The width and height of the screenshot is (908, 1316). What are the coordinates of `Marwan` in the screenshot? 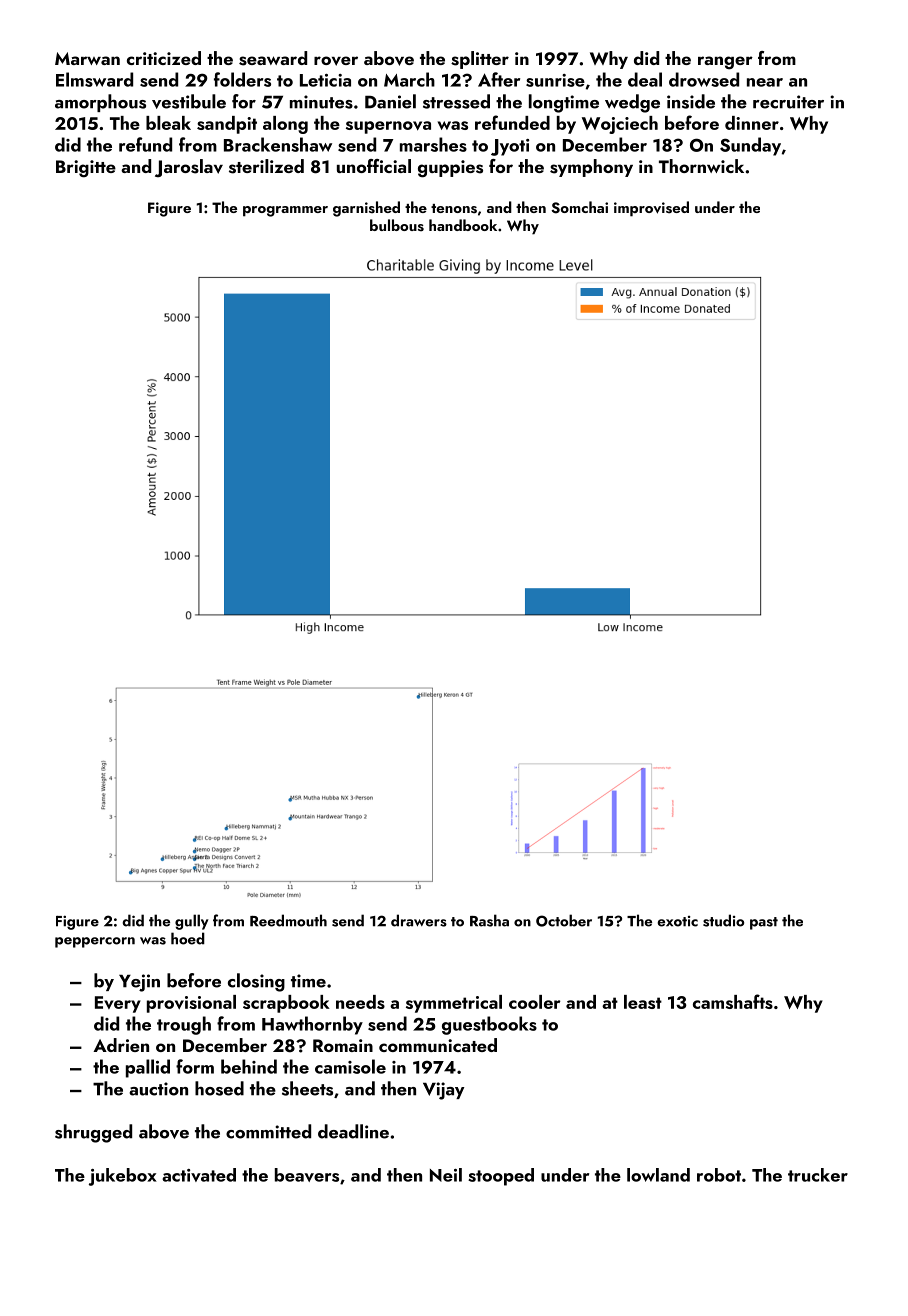 It's located at (87, 58).
